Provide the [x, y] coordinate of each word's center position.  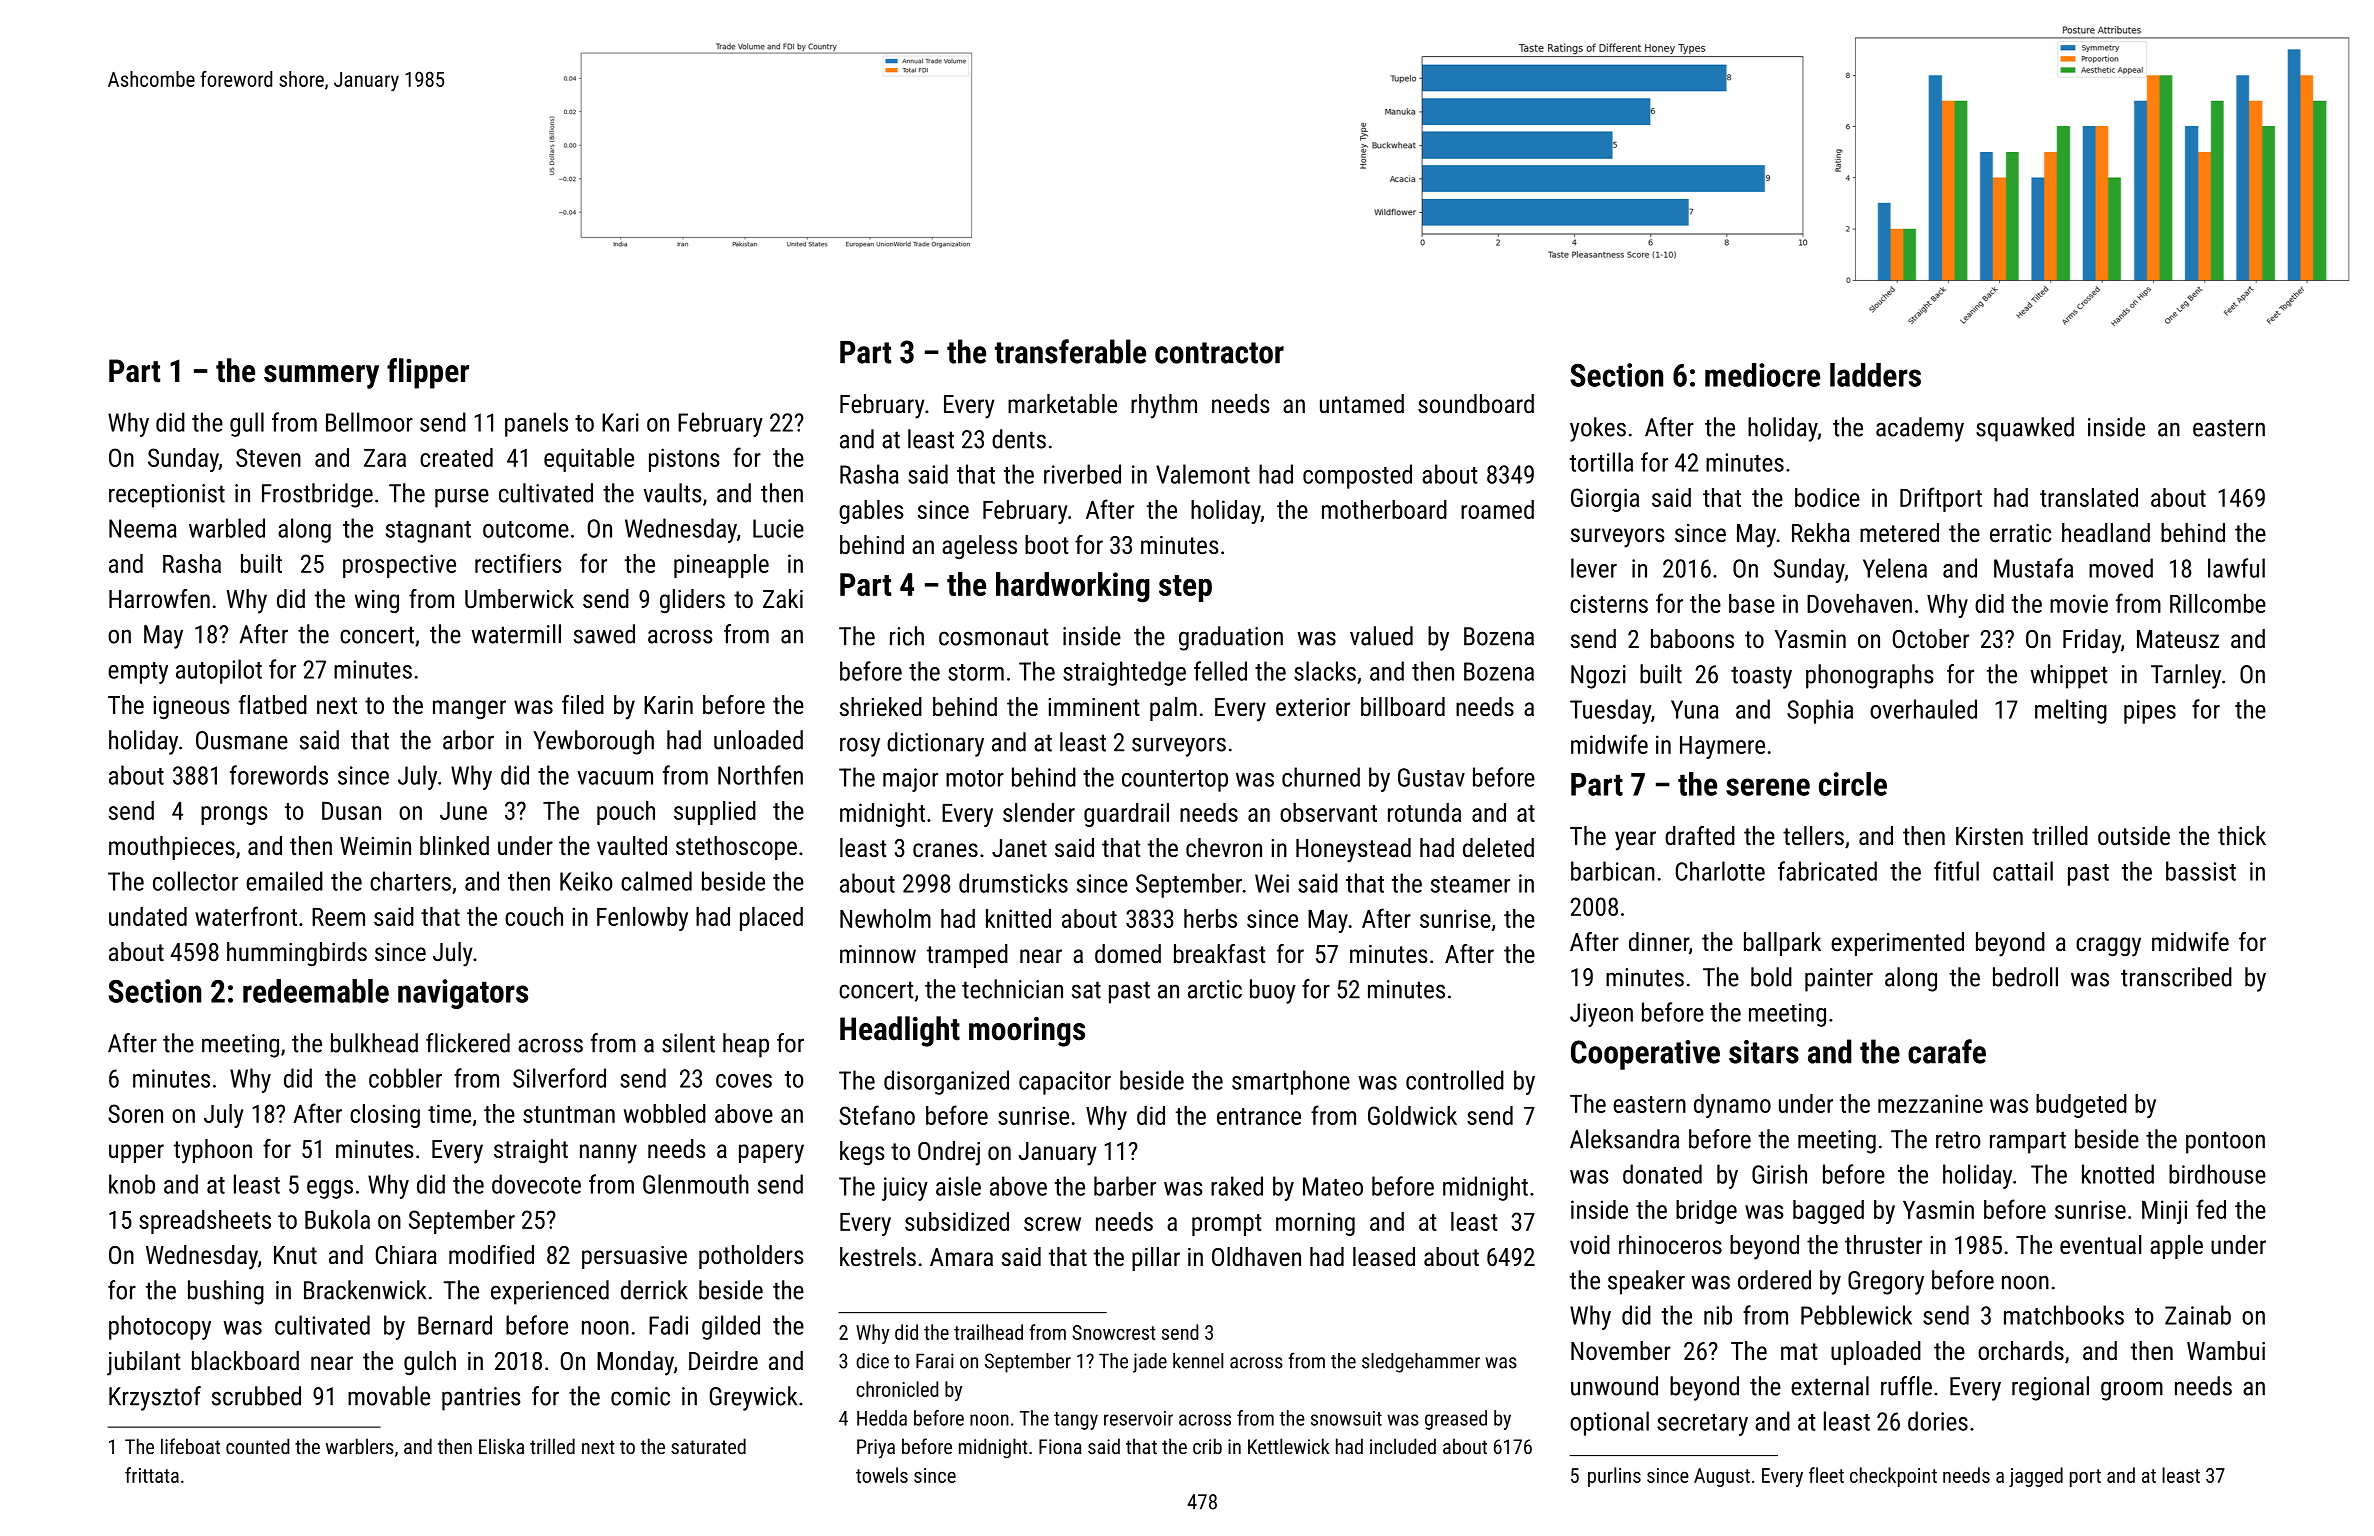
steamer [1470, 884]
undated [148, 916]
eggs [330, 1189]
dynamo [1732, 1106]
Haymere [1722, 747]
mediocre [1762, 375]
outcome [526, 529]
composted [1357, 476]
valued [1381, 636]
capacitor [1065, 1083]
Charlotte [1720, 871]
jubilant [144, 1363]
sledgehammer [1421, 1363]
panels [536, 424]
